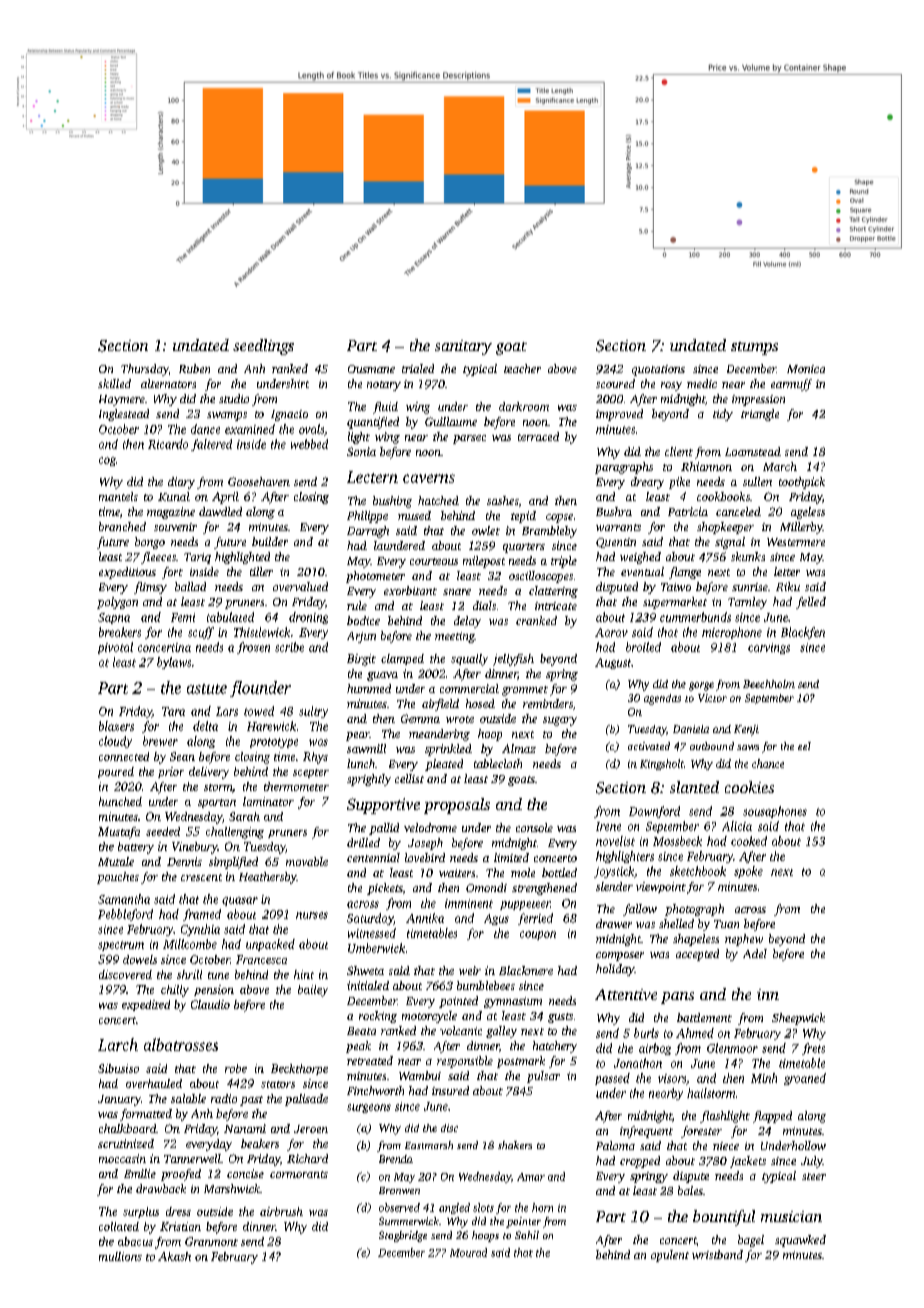 This screenshot has height=1308, width=924. What do you see at coordinates (503, 500) in the screenshot?
I see `sashes` at bounding box center [503, 500].
